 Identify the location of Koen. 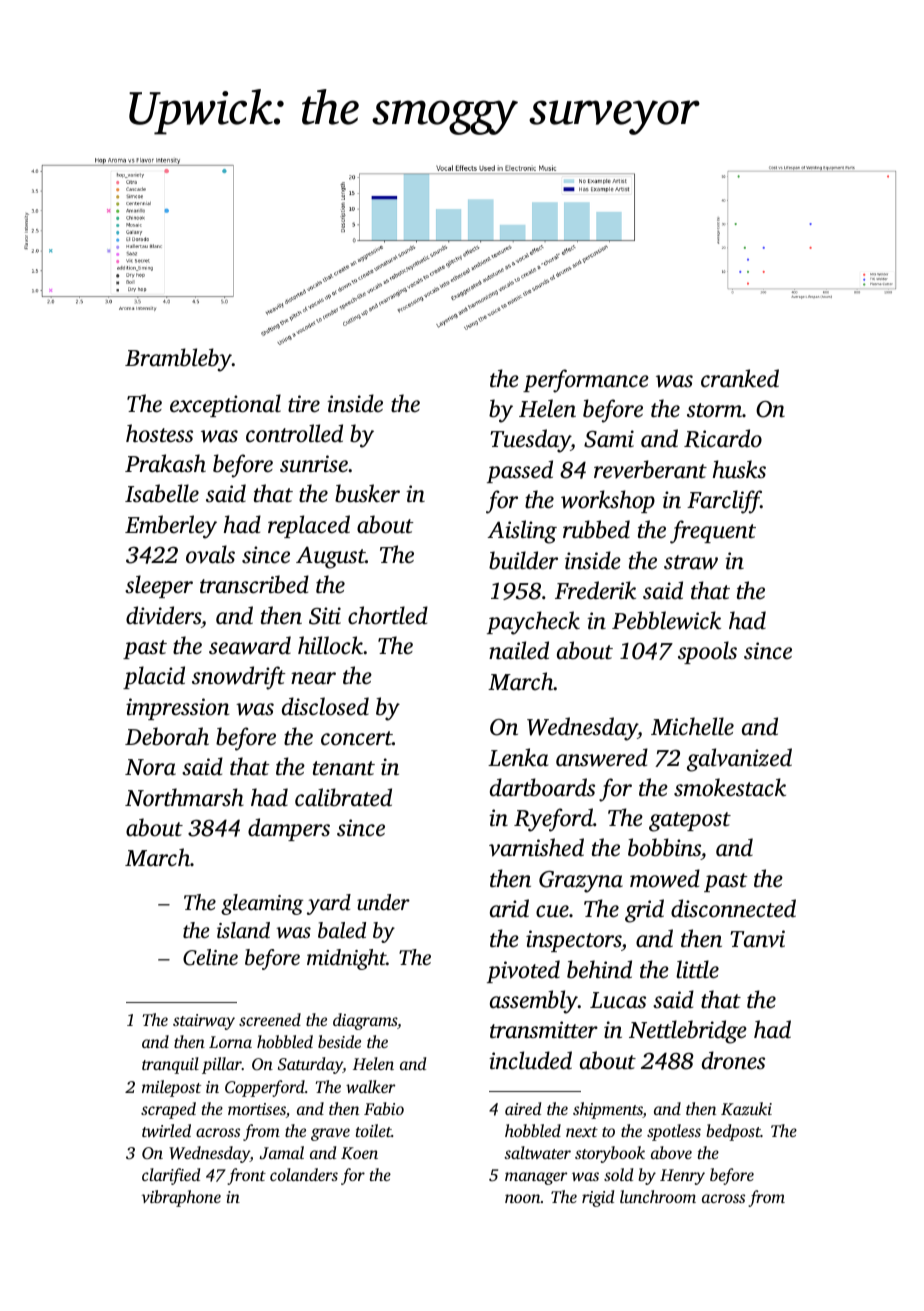
(359, 1153).
